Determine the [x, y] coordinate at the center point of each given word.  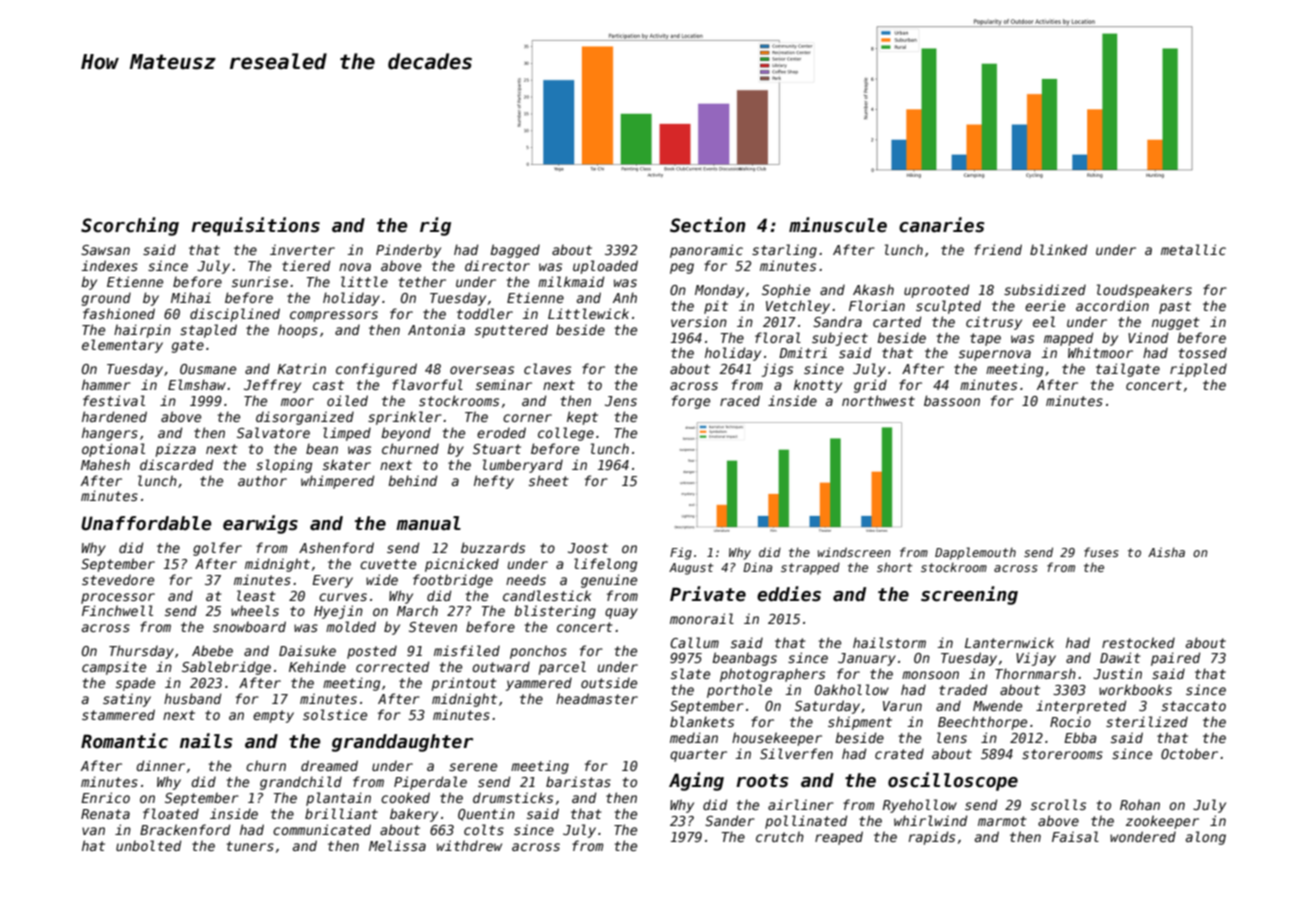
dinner [160, 765]
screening [969, 595]
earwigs [260, 524]
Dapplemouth [975, 553]
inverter [302, 249]
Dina [757, 567]
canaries [941, 225]
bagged [515, 251]
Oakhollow [852, 689]
